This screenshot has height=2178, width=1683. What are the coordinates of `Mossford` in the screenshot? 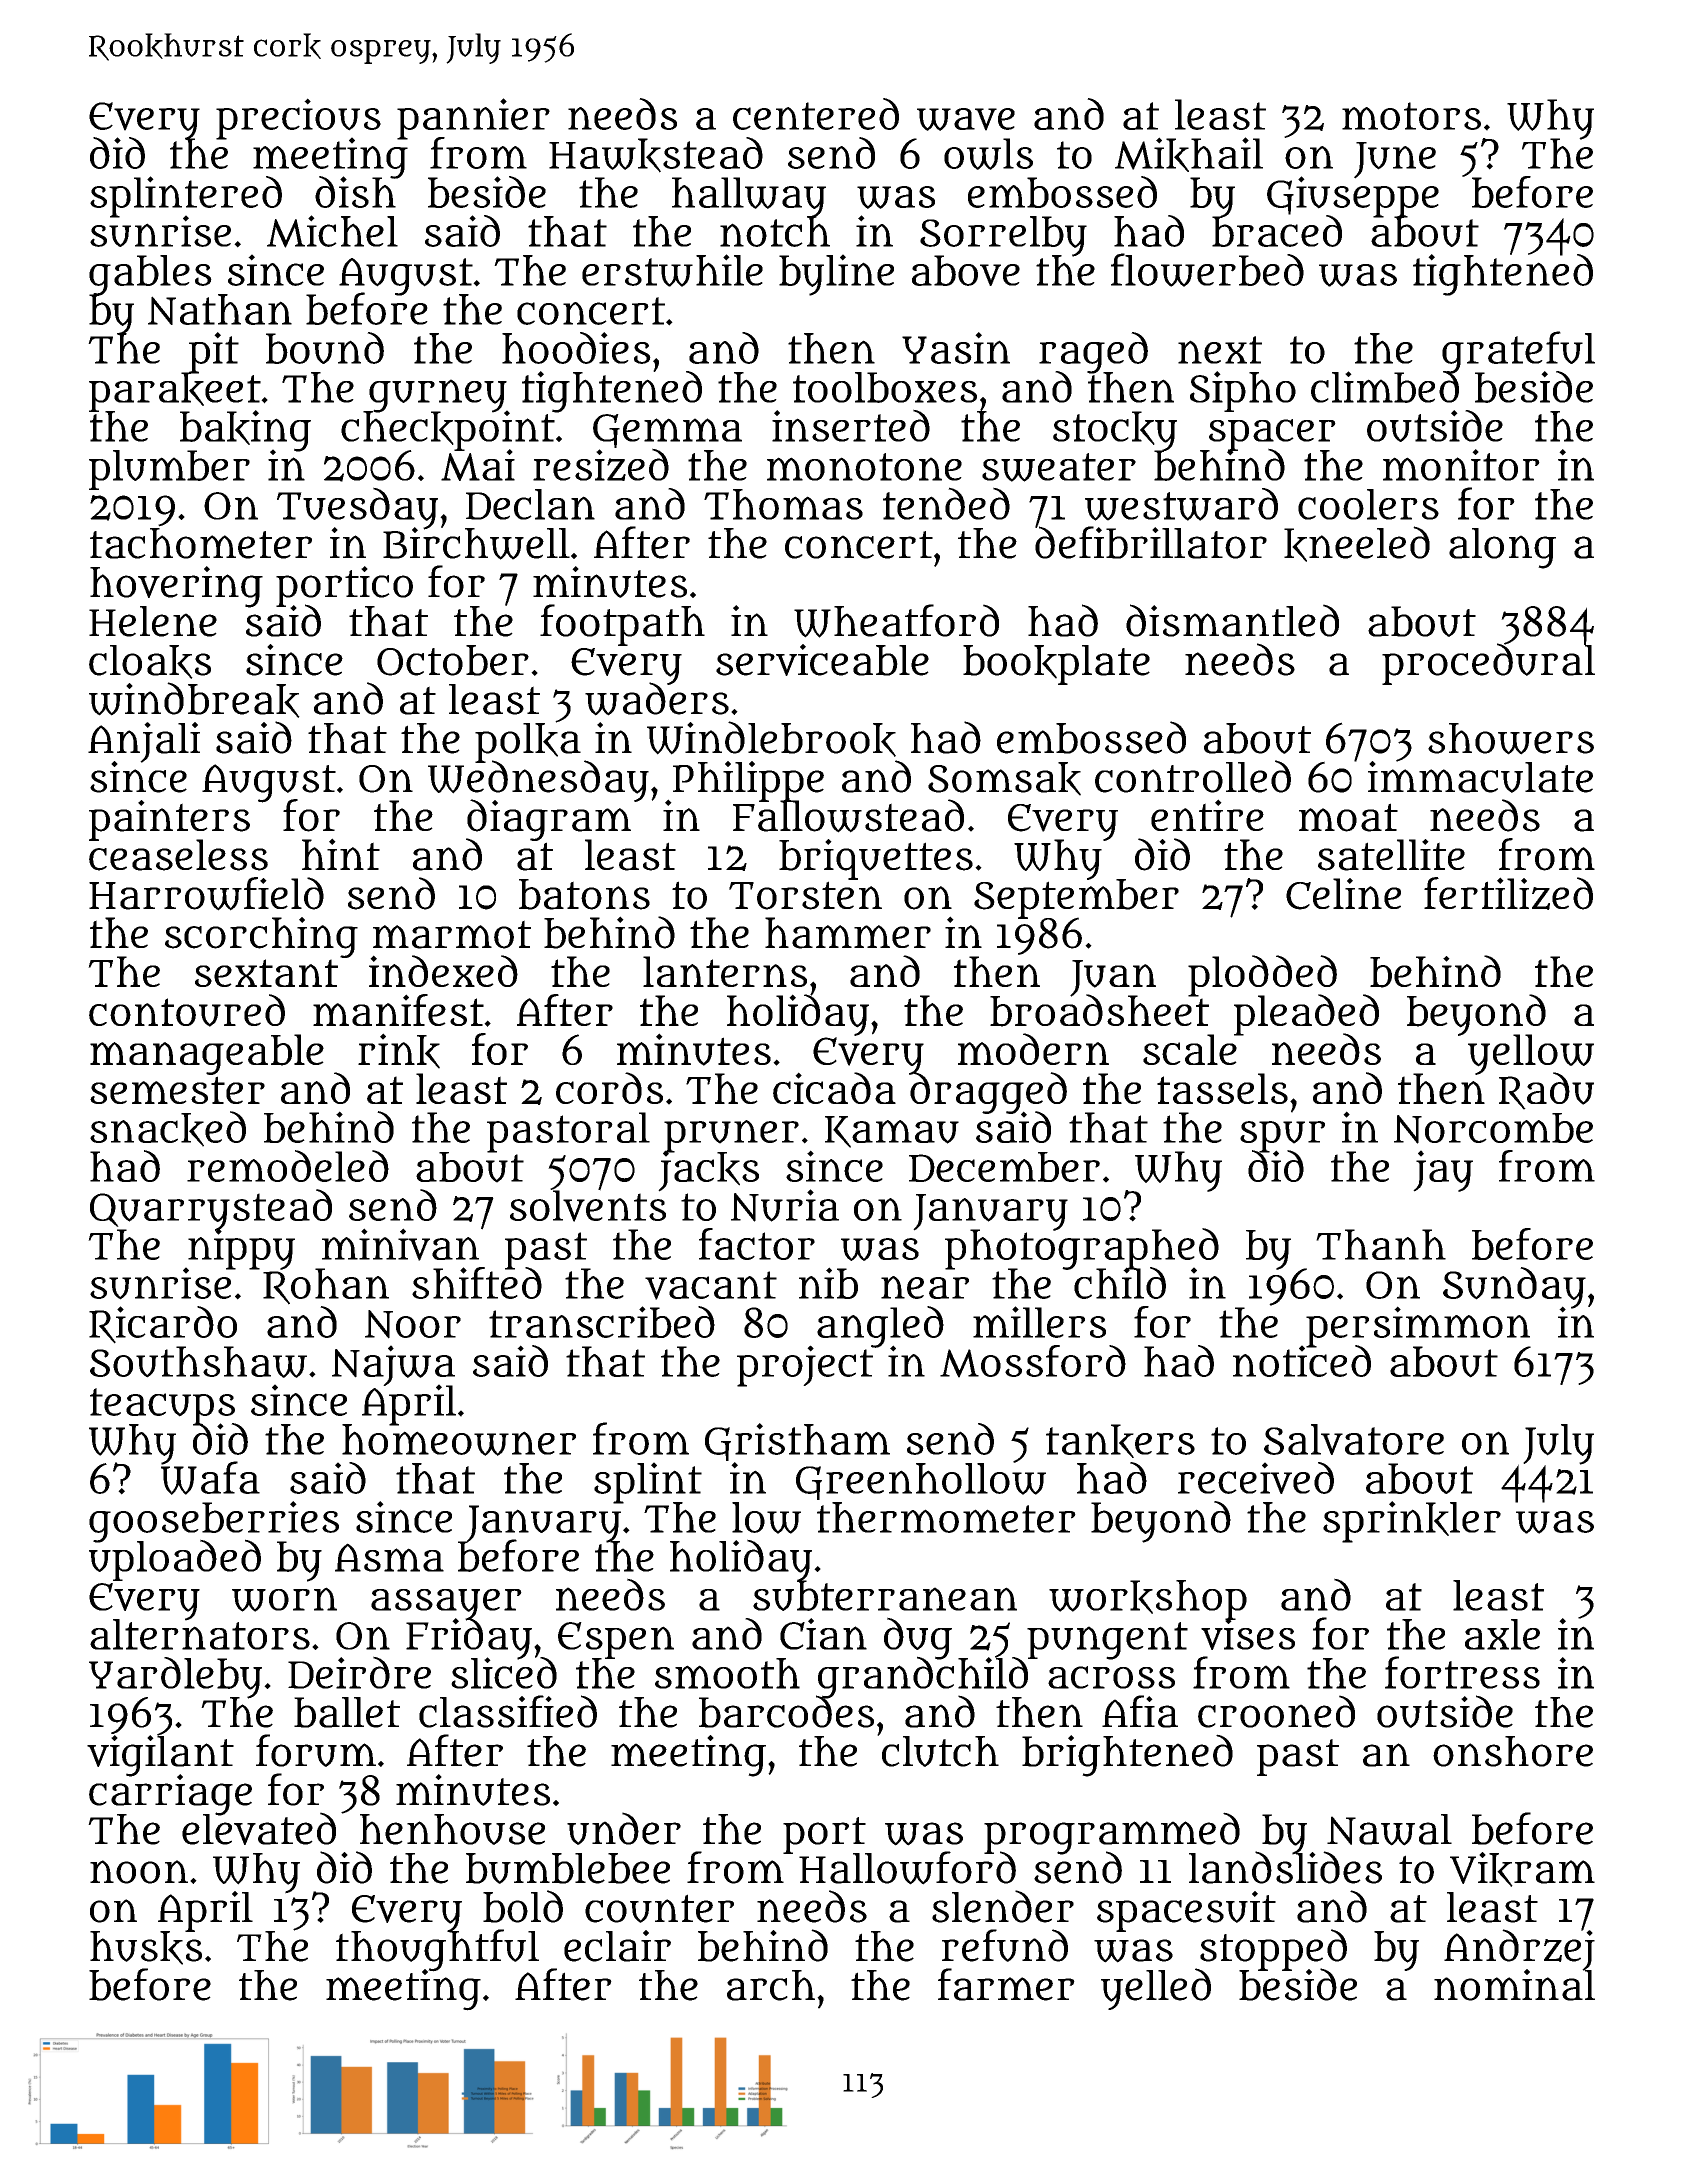 It's located at (1033, 1361).
